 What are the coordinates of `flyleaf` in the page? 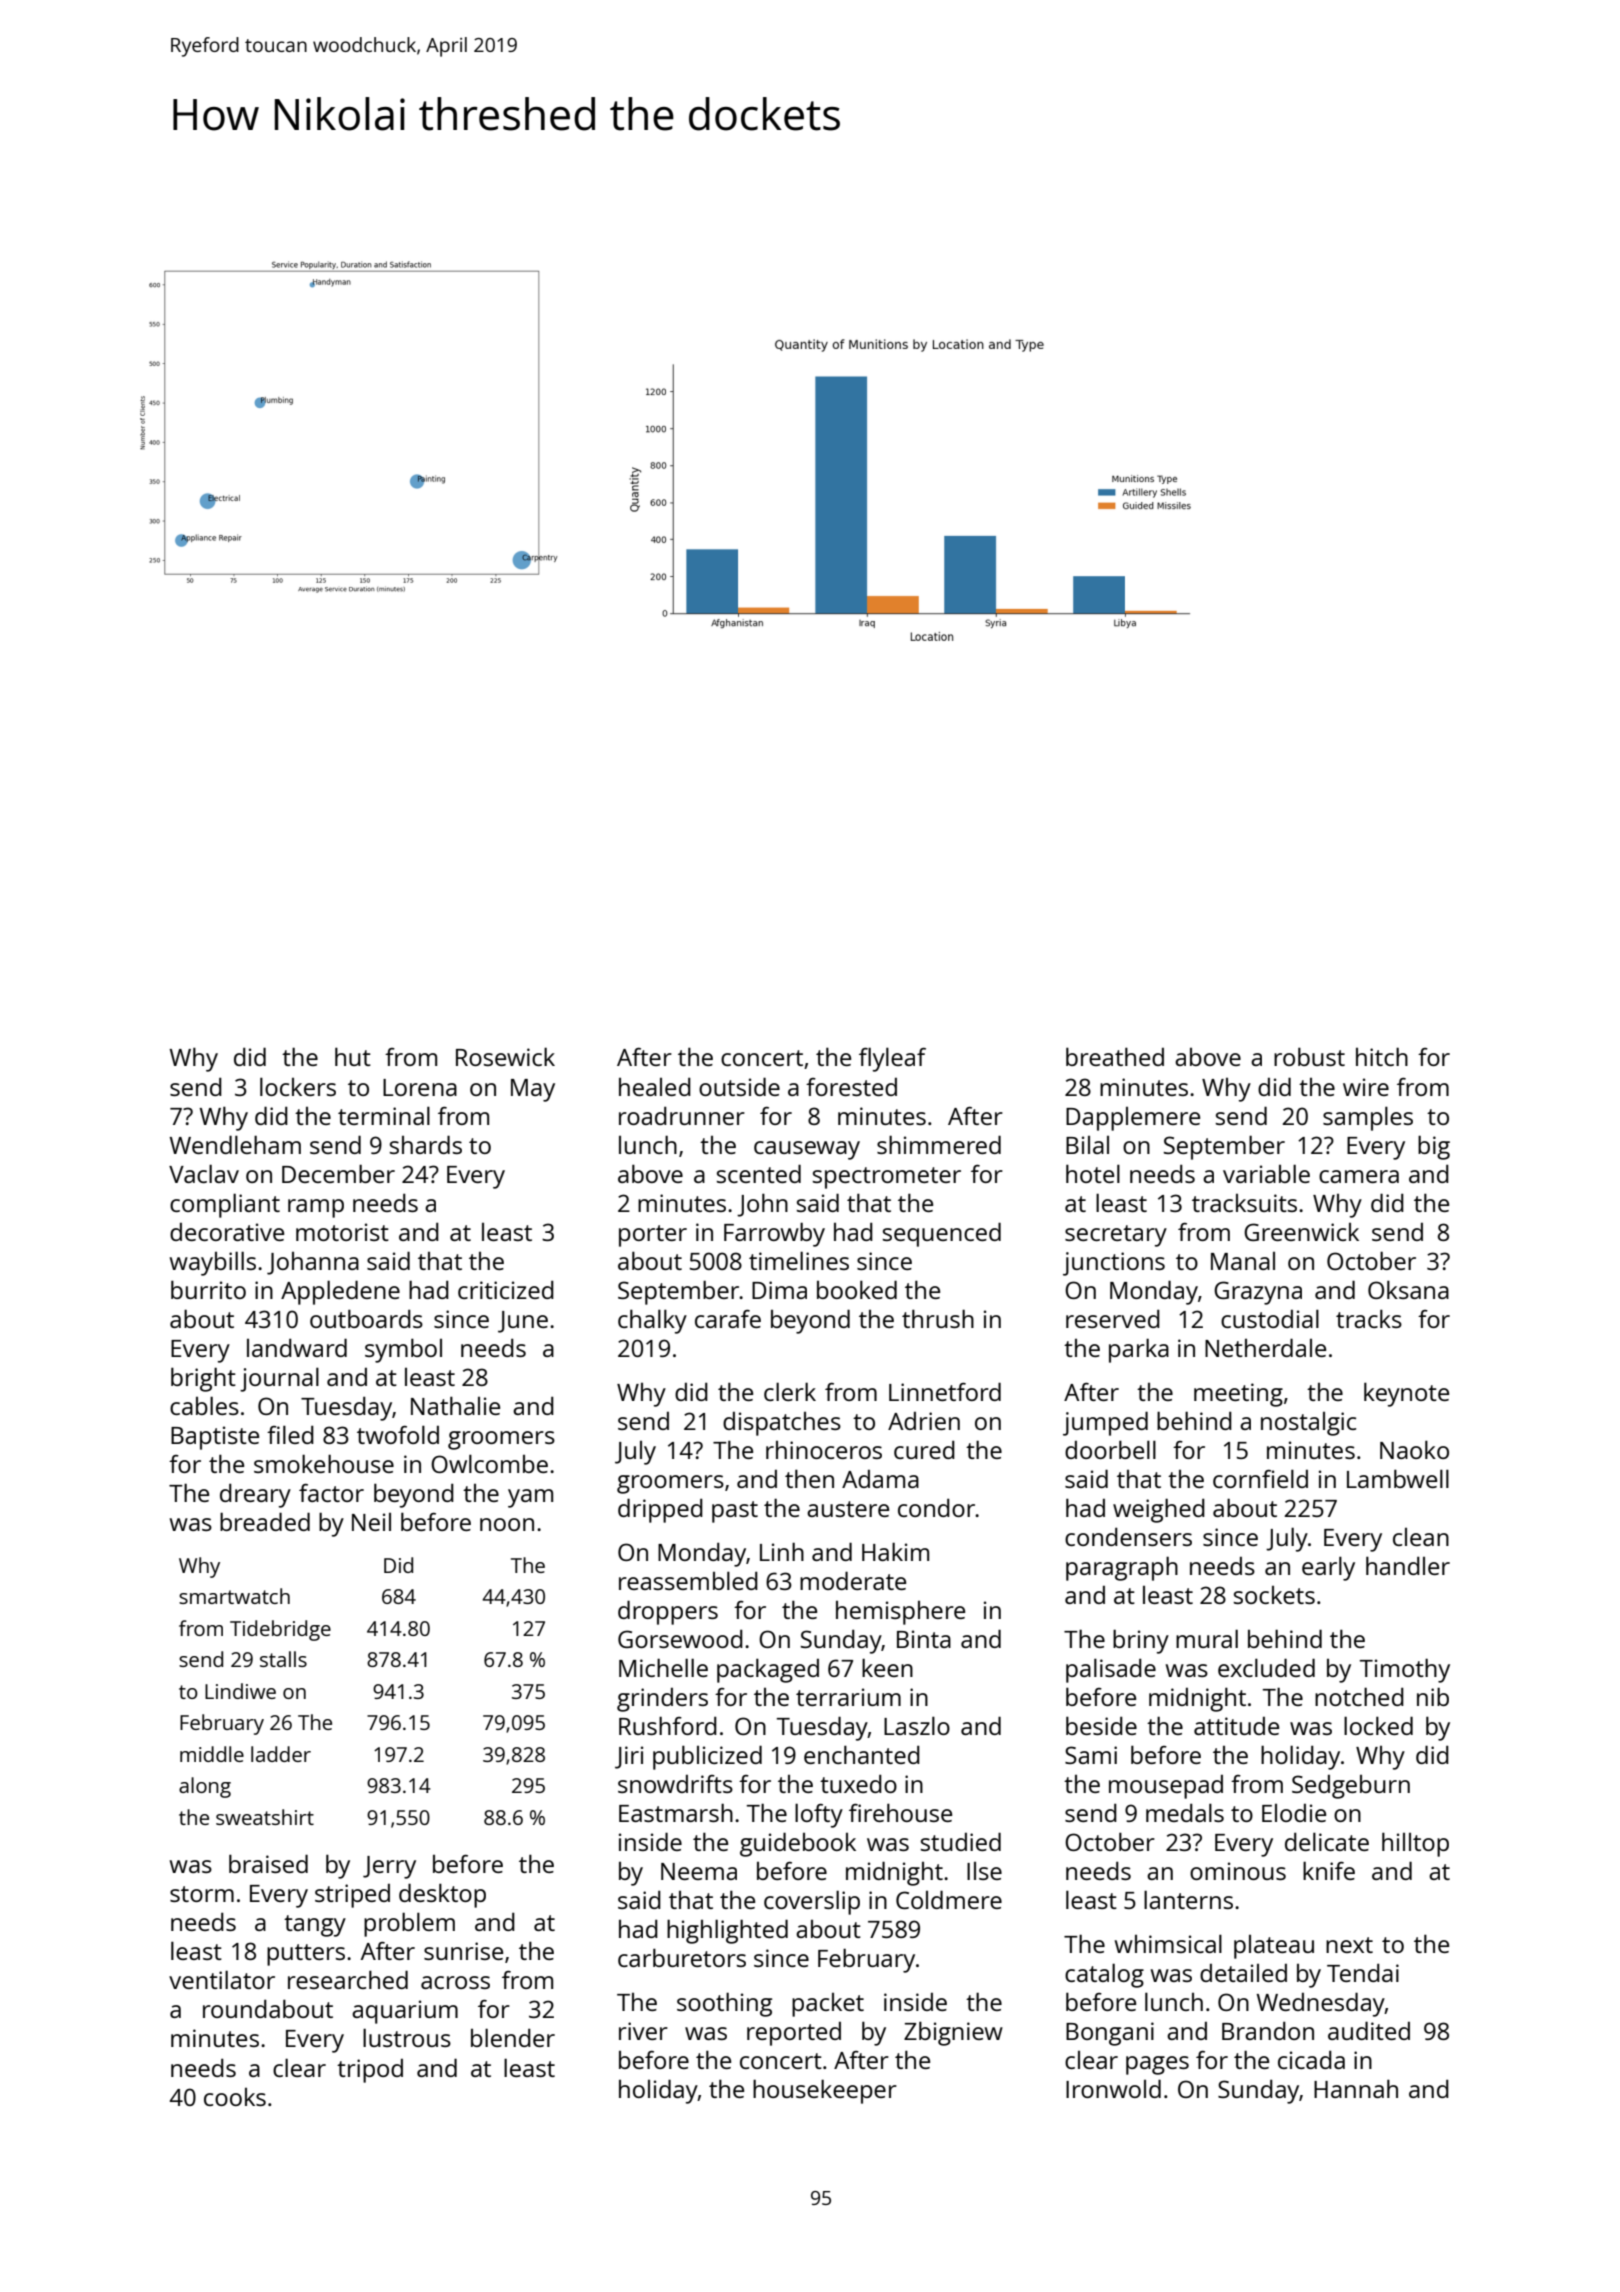 It's located at (892, 1059).
